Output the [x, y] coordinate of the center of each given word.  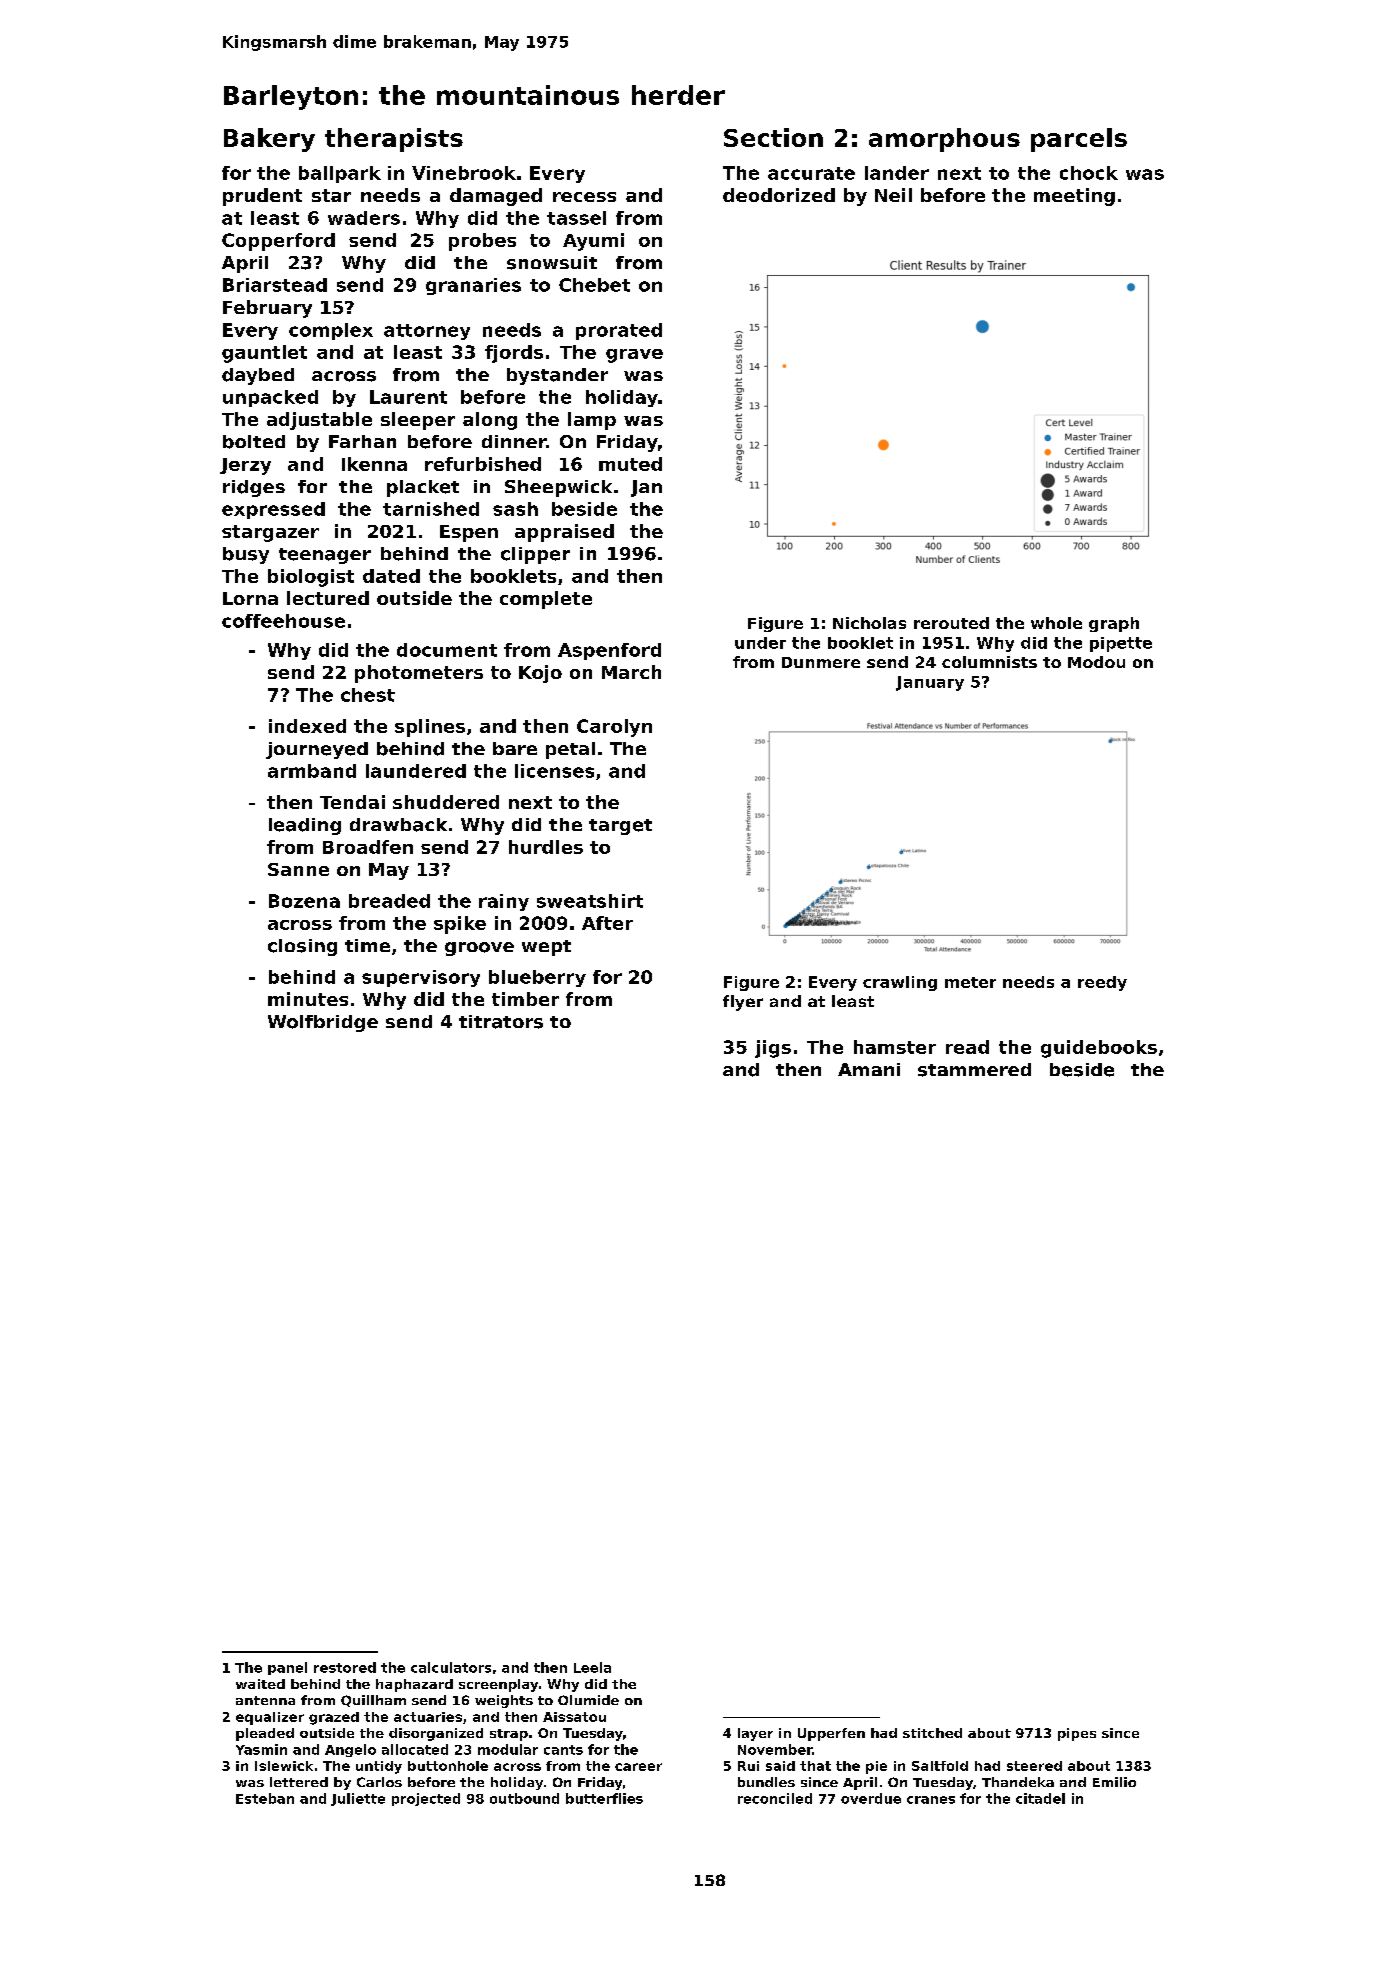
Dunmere [821, 662]
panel [287, 1668]
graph [1114, 624]
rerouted [951, 623]
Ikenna [374, 464]
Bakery [269, 140]
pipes [1077, 1734]
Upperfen [831, 1734]
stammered [974, 1070]
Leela [592, 1667]
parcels [1079, 140]
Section [773, 137]
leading [305, 826]
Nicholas [869, 623]
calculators [451, 1667]
